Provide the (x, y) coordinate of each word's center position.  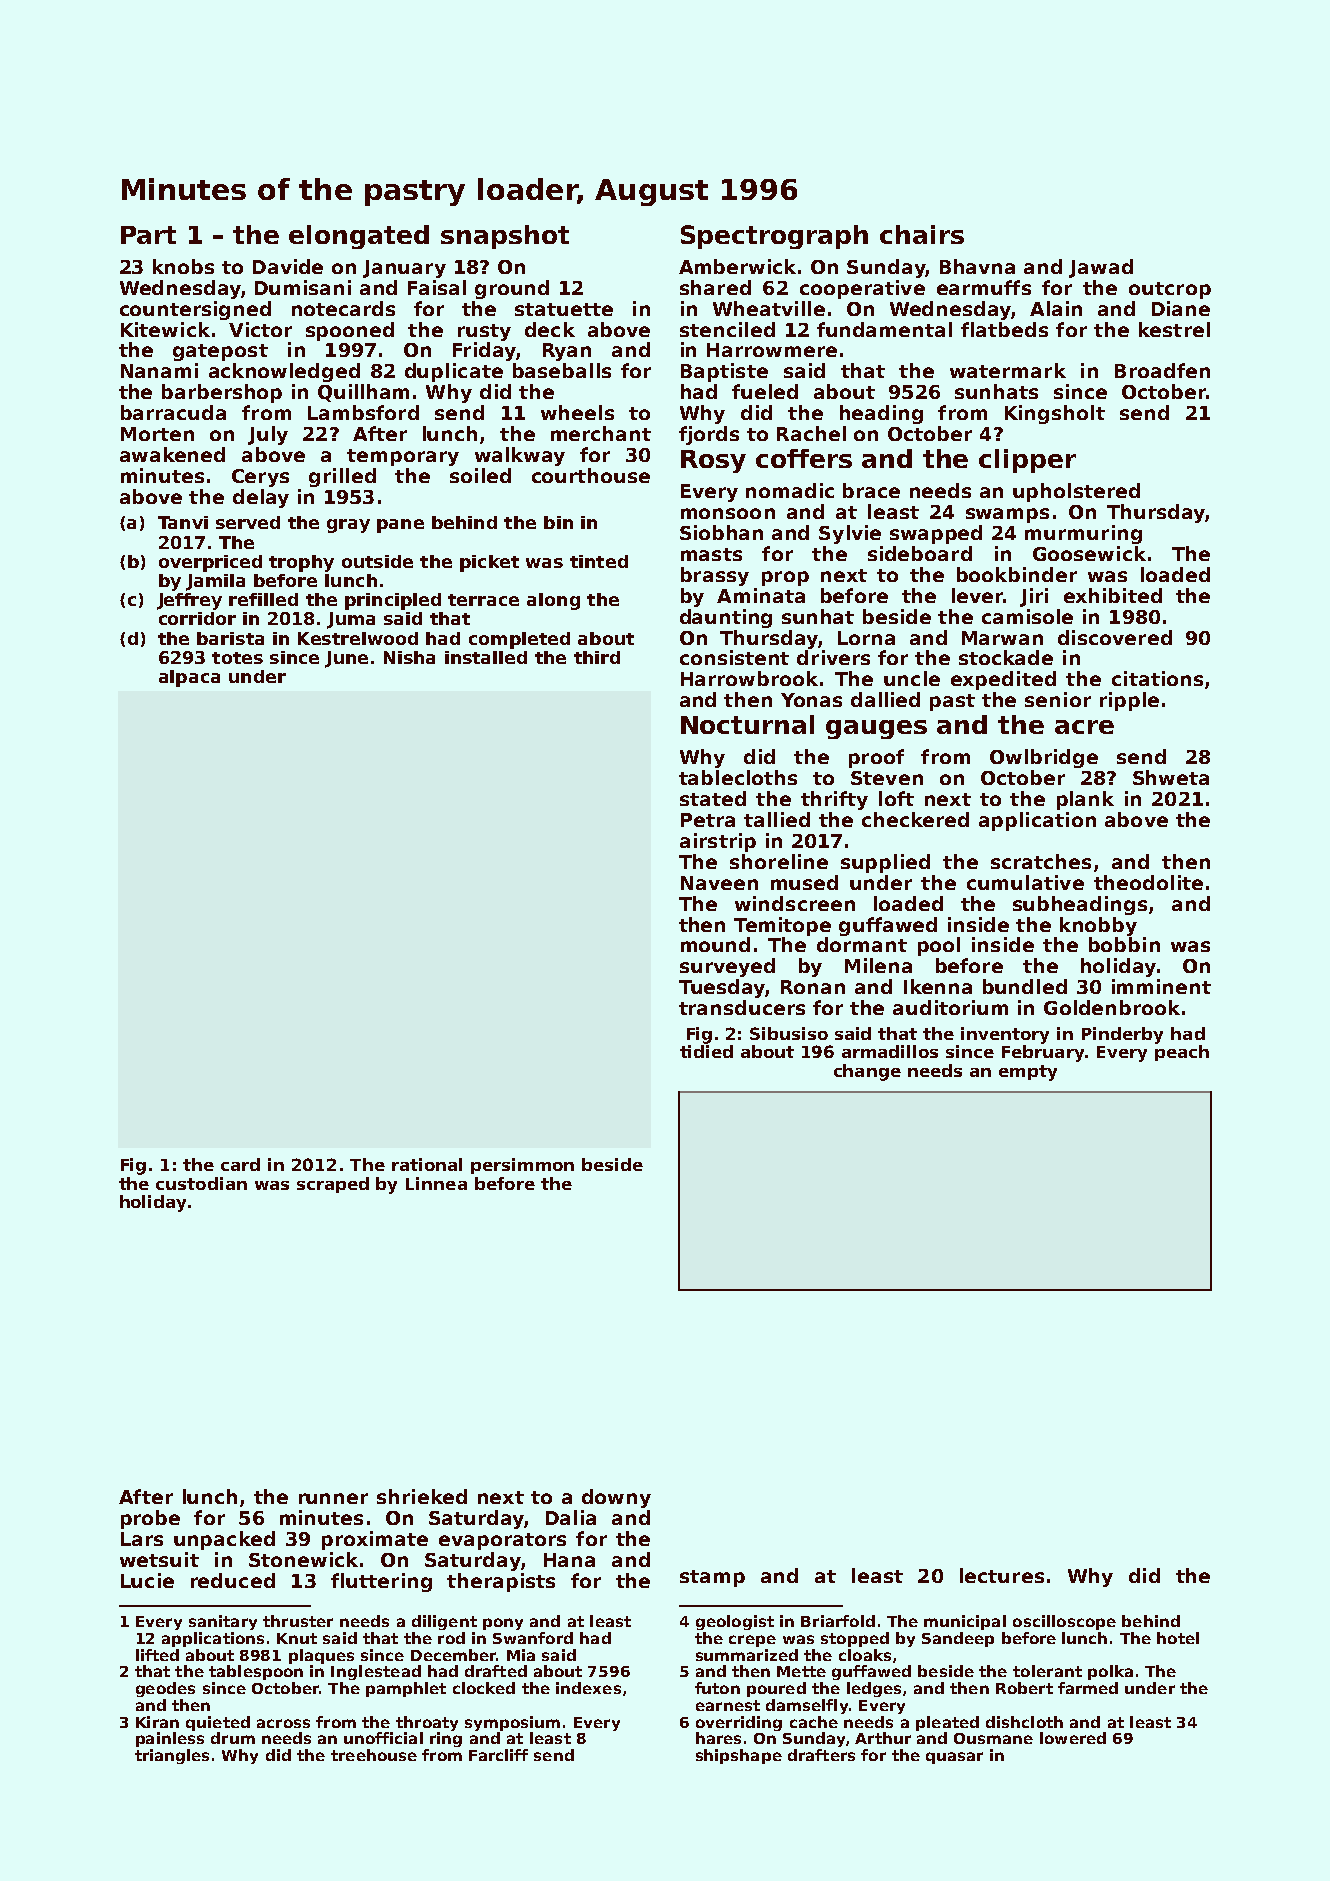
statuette (564, 309)
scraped (333, 1185)
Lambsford (363, 412)
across (283, 1723)
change (867, 1072)
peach (1182, 1053)
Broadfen (1162, 370)
